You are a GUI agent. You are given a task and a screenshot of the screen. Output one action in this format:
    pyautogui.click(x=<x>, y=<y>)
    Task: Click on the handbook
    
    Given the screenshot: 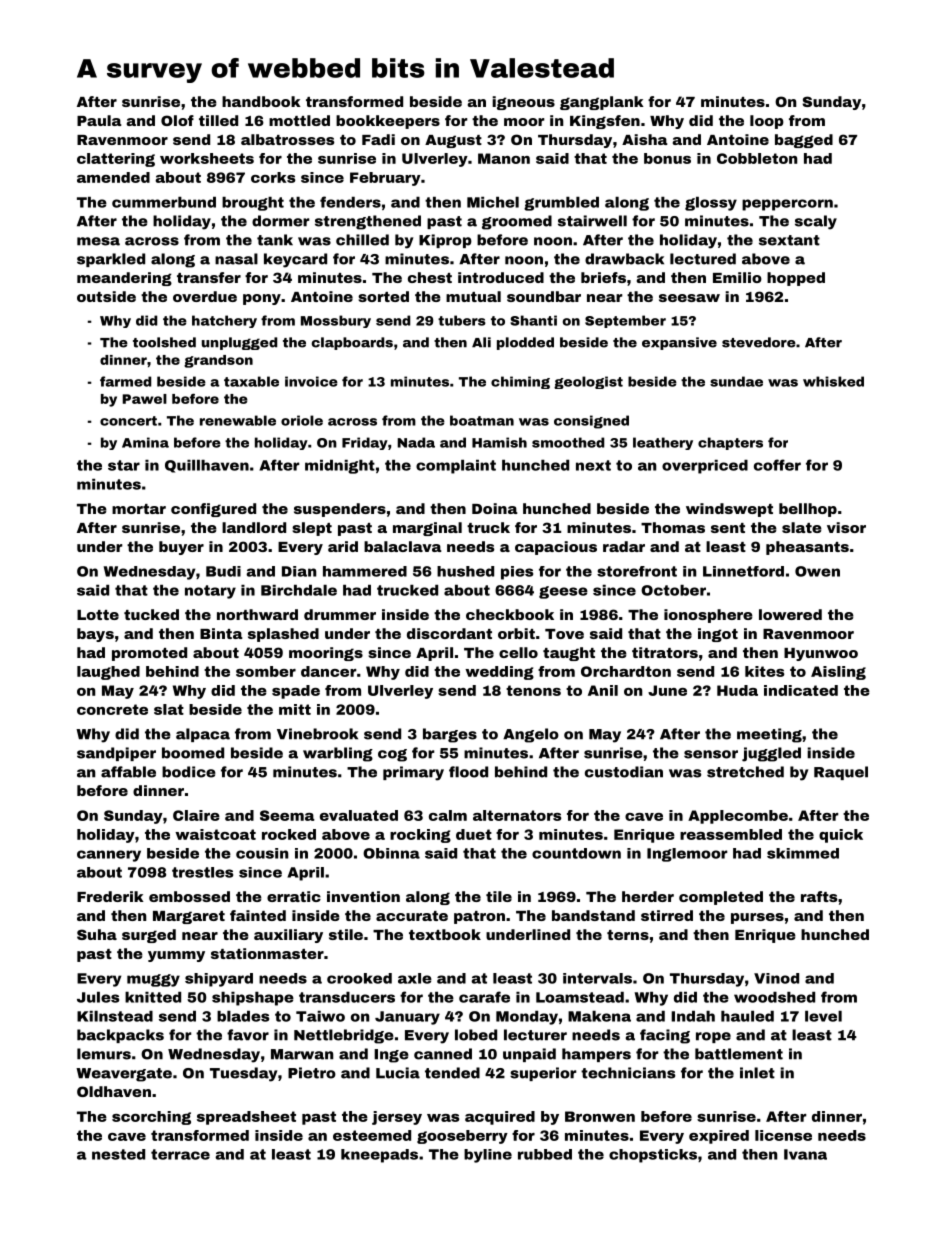 What is the action you would take?
    pyautogui.click(x=261, y=101)
